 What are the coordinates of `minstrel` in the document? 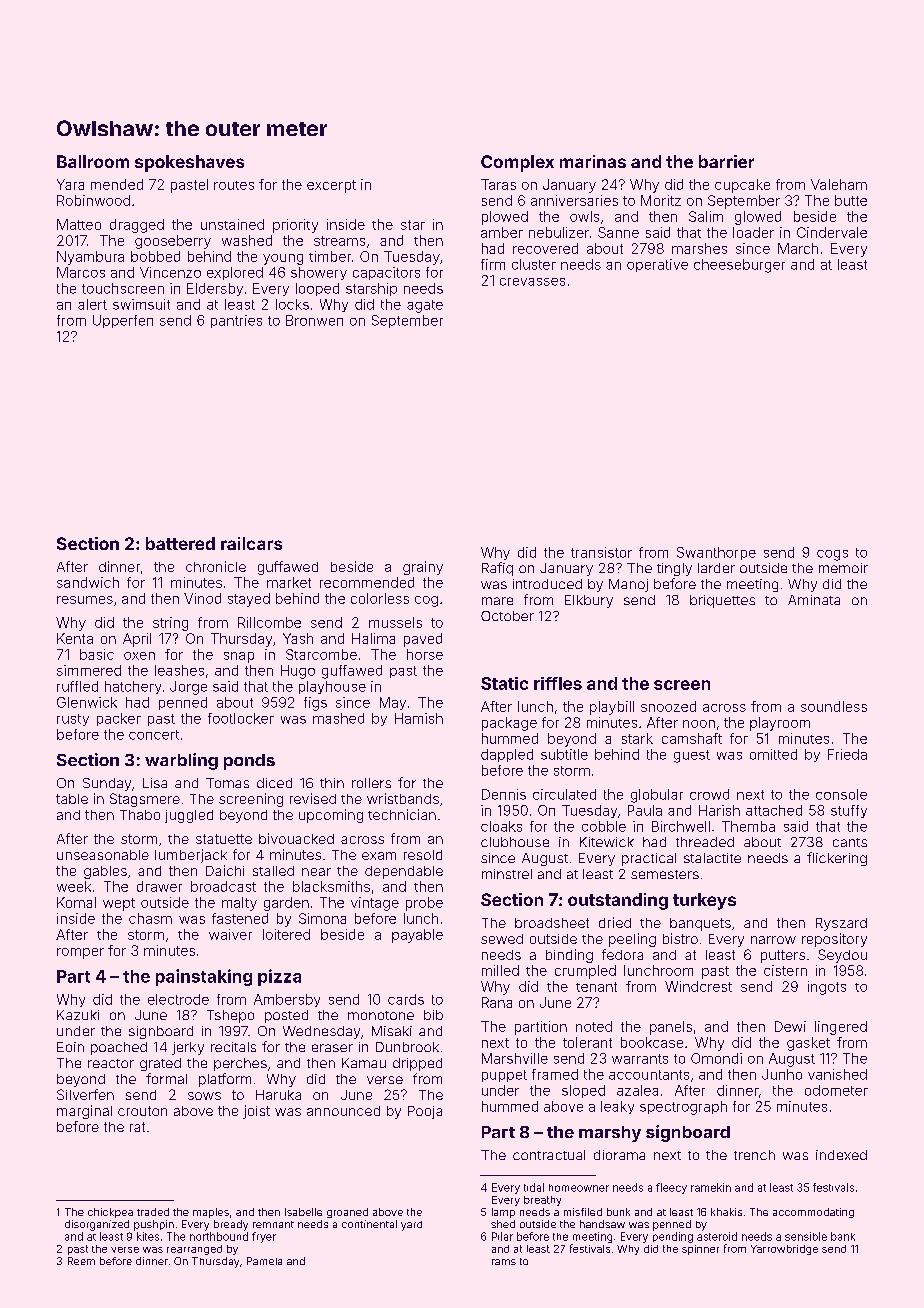 It's located at (507, 874).
